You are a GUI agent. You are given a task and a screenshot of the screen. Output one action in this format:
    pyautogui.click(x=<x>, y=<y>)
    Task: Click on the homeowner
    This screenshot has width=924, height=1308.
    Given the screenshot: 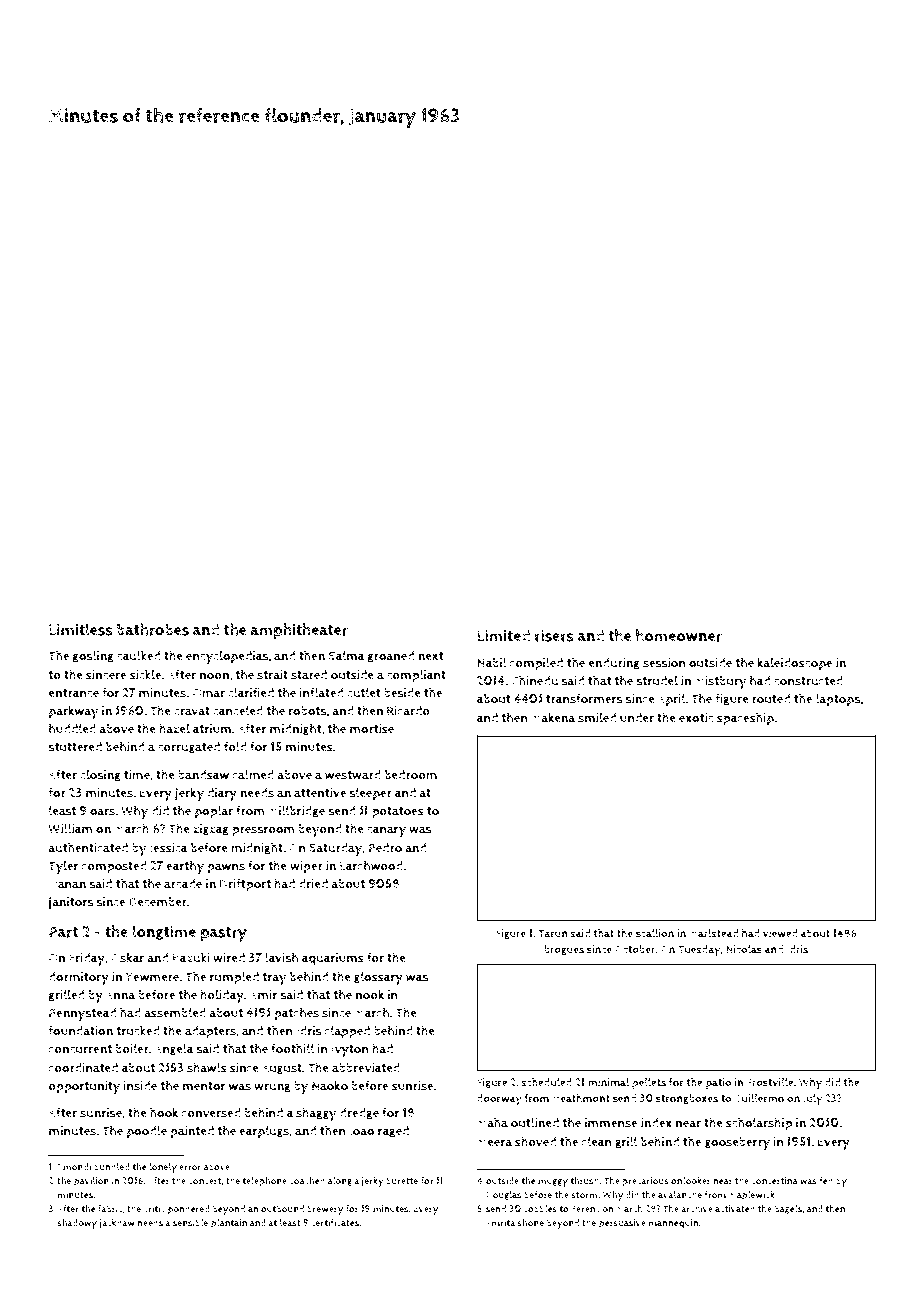 What is the action you would take?
    pyautogui.click(x=679, y=635)
